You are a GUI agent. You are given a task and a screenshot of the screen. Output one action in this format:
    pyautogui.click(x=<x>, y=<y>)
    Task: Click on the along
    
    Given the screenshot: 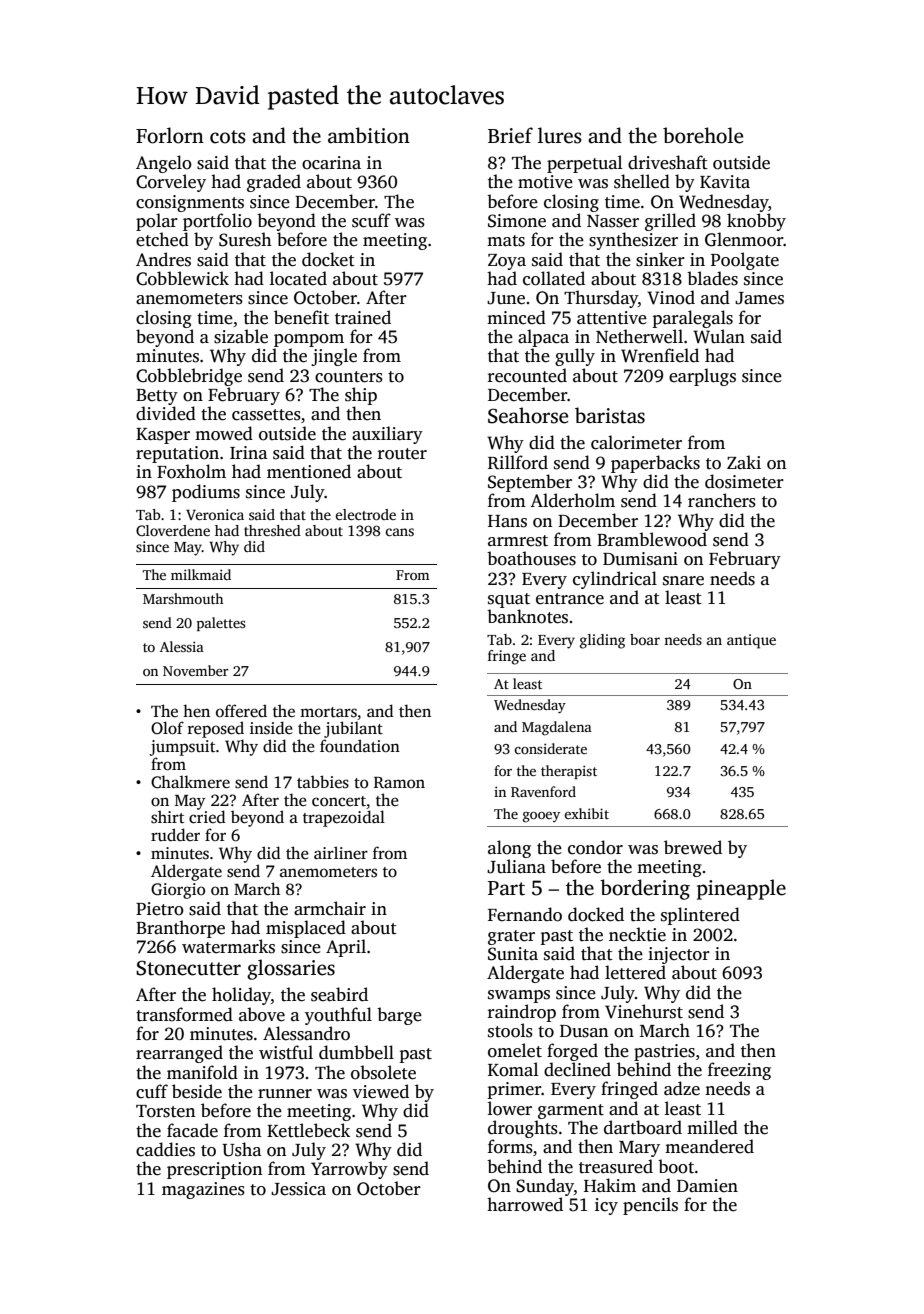 What is the action you would take?
    pyautogui.click(x=509, y=849)
